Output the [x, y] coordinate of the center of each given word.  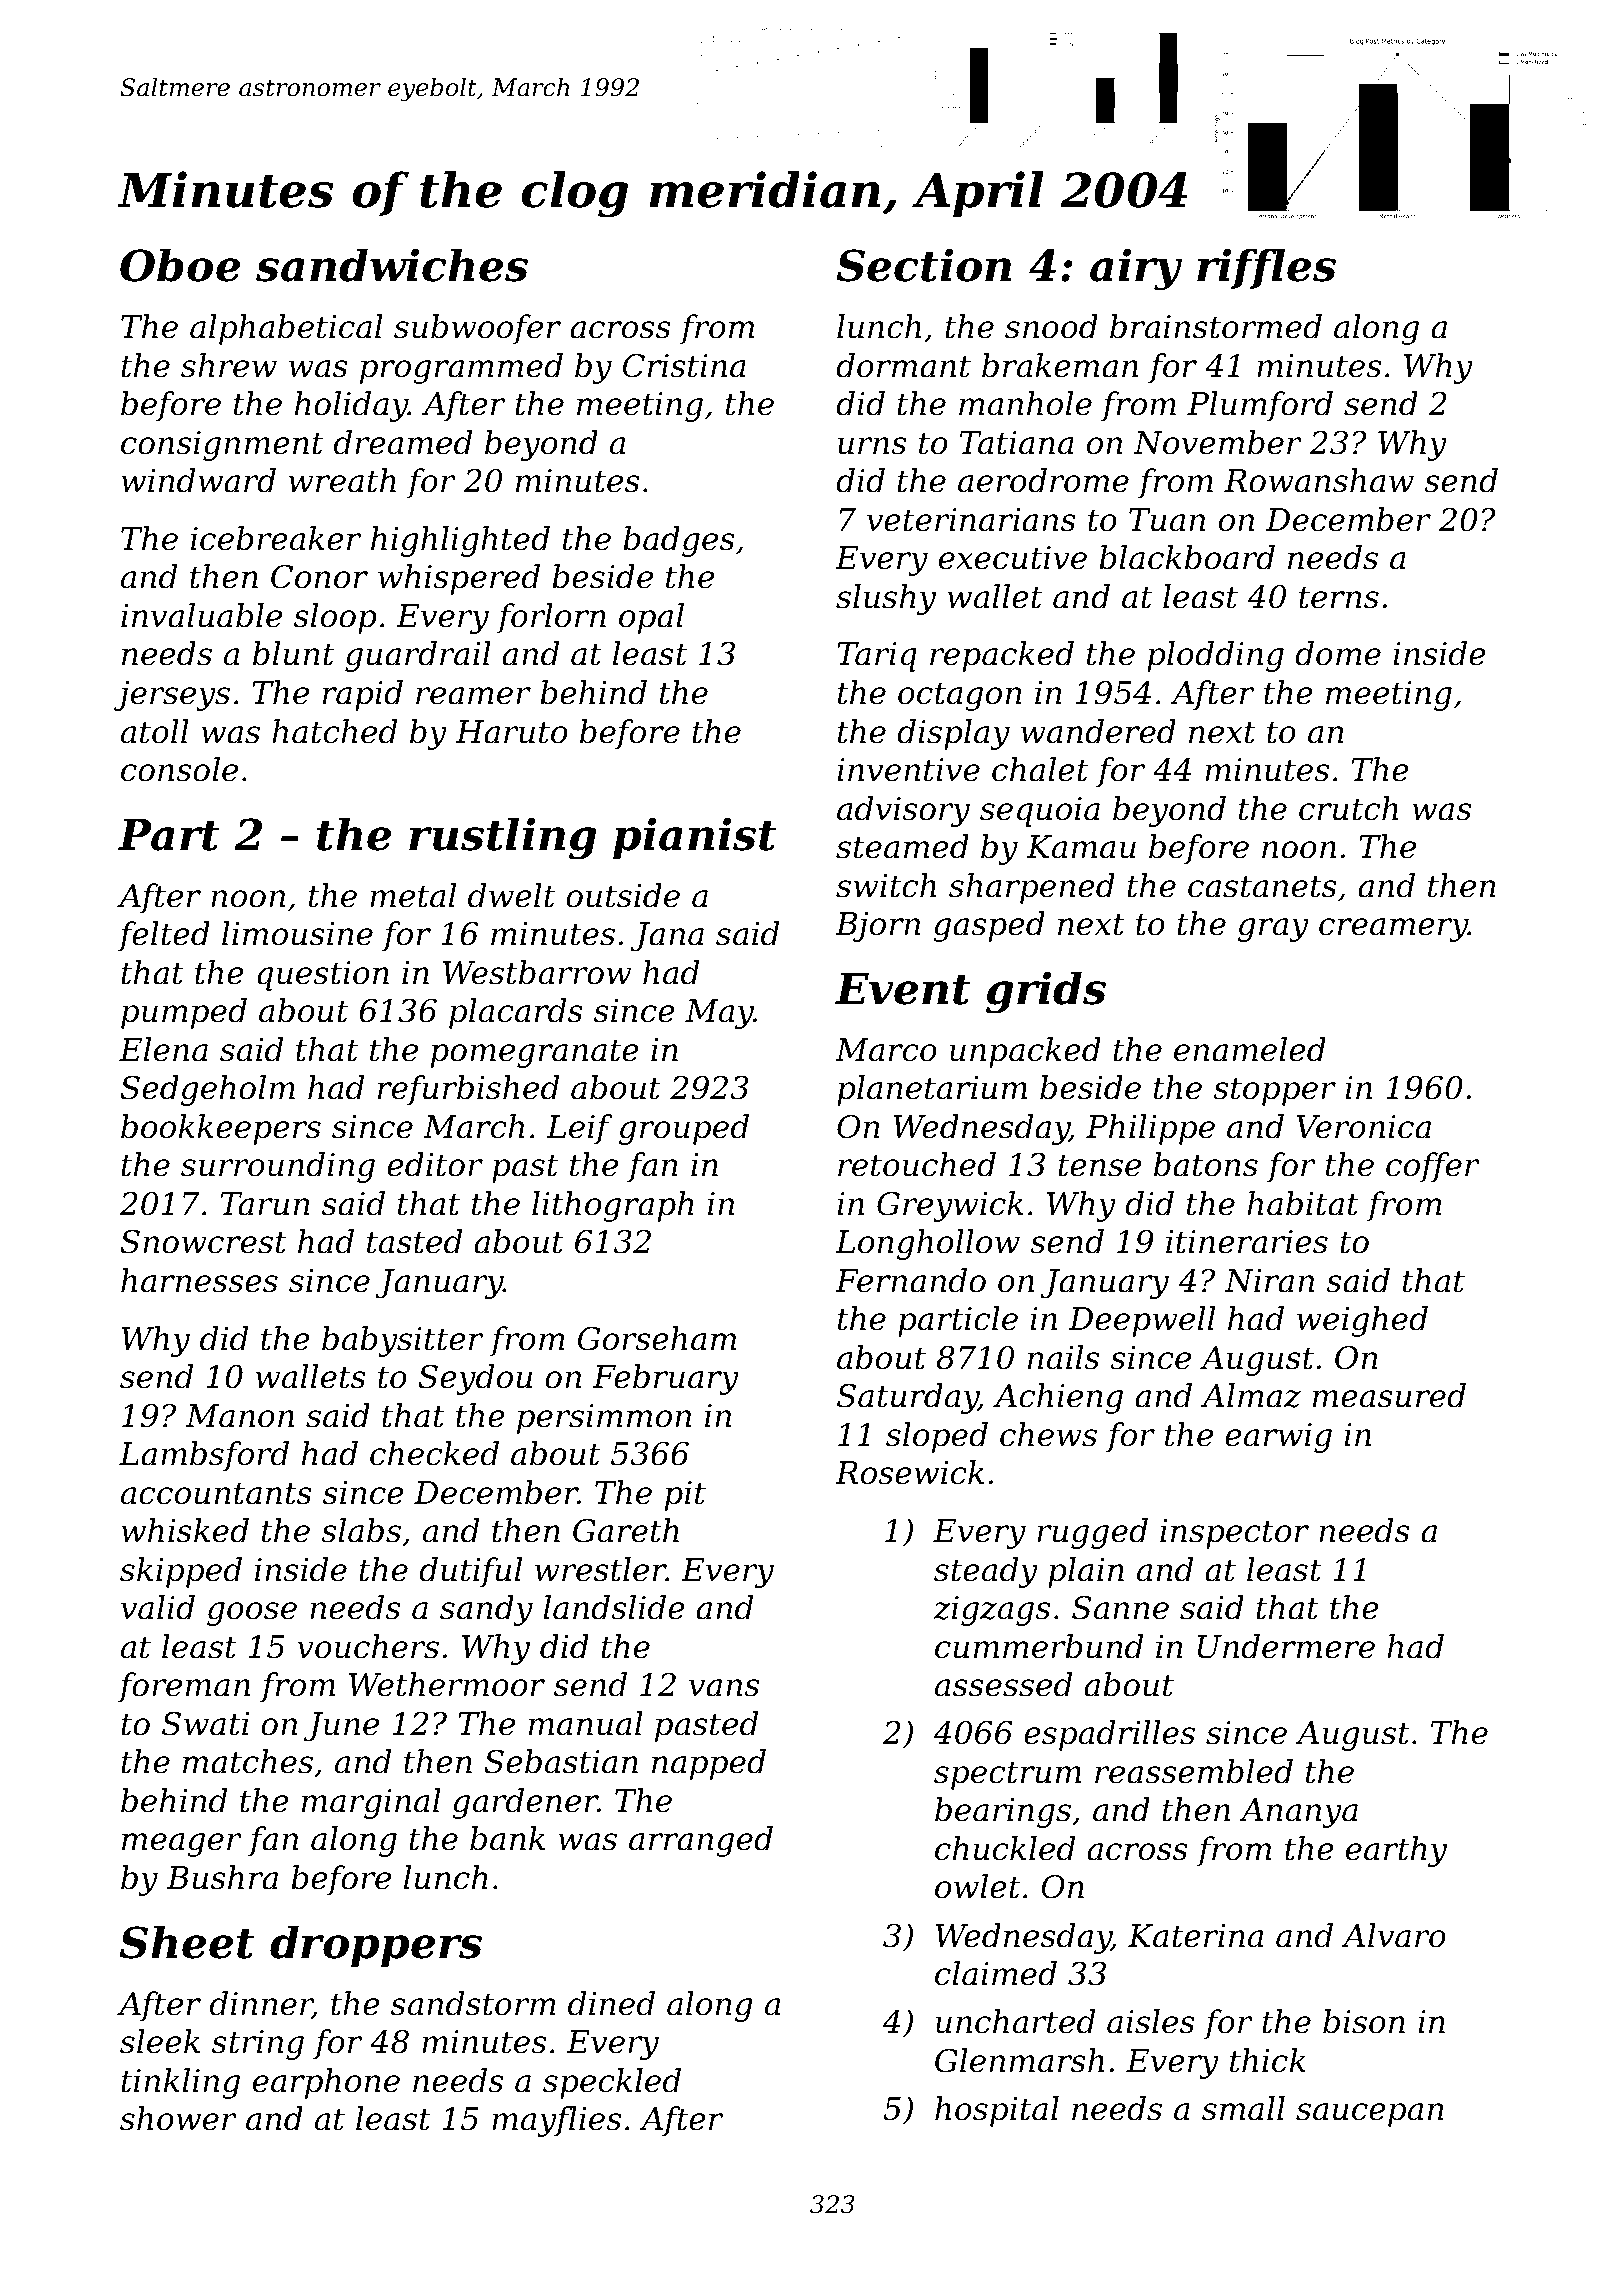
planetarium [932, 1090]
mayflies [556, 2121]
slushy [886, 599]
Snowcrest [203, 1242]
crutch [1348, 808]
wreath [342, 480]
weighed [1362, 1321]
